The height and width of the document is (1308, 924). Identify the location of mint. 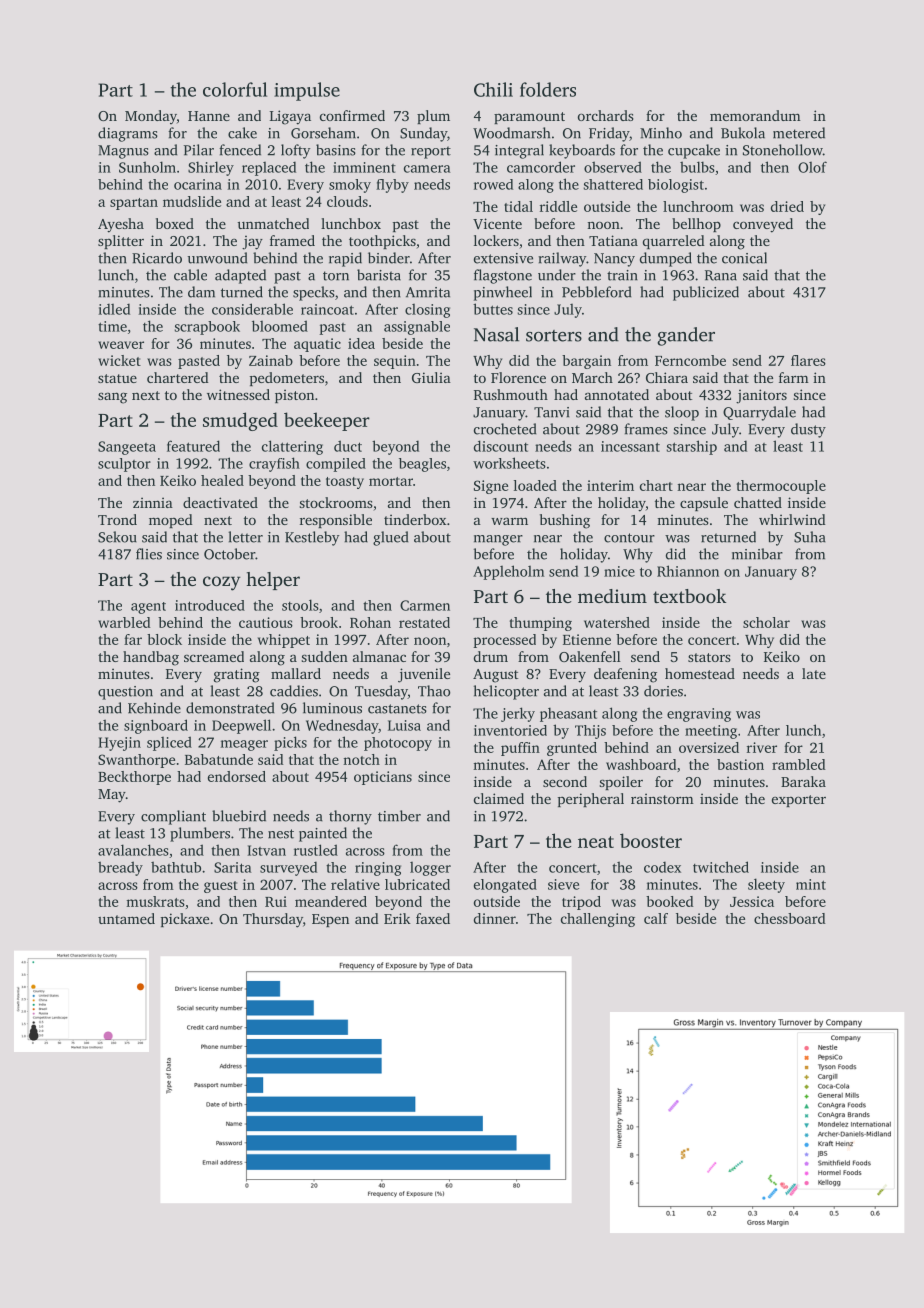
(811, 884).
